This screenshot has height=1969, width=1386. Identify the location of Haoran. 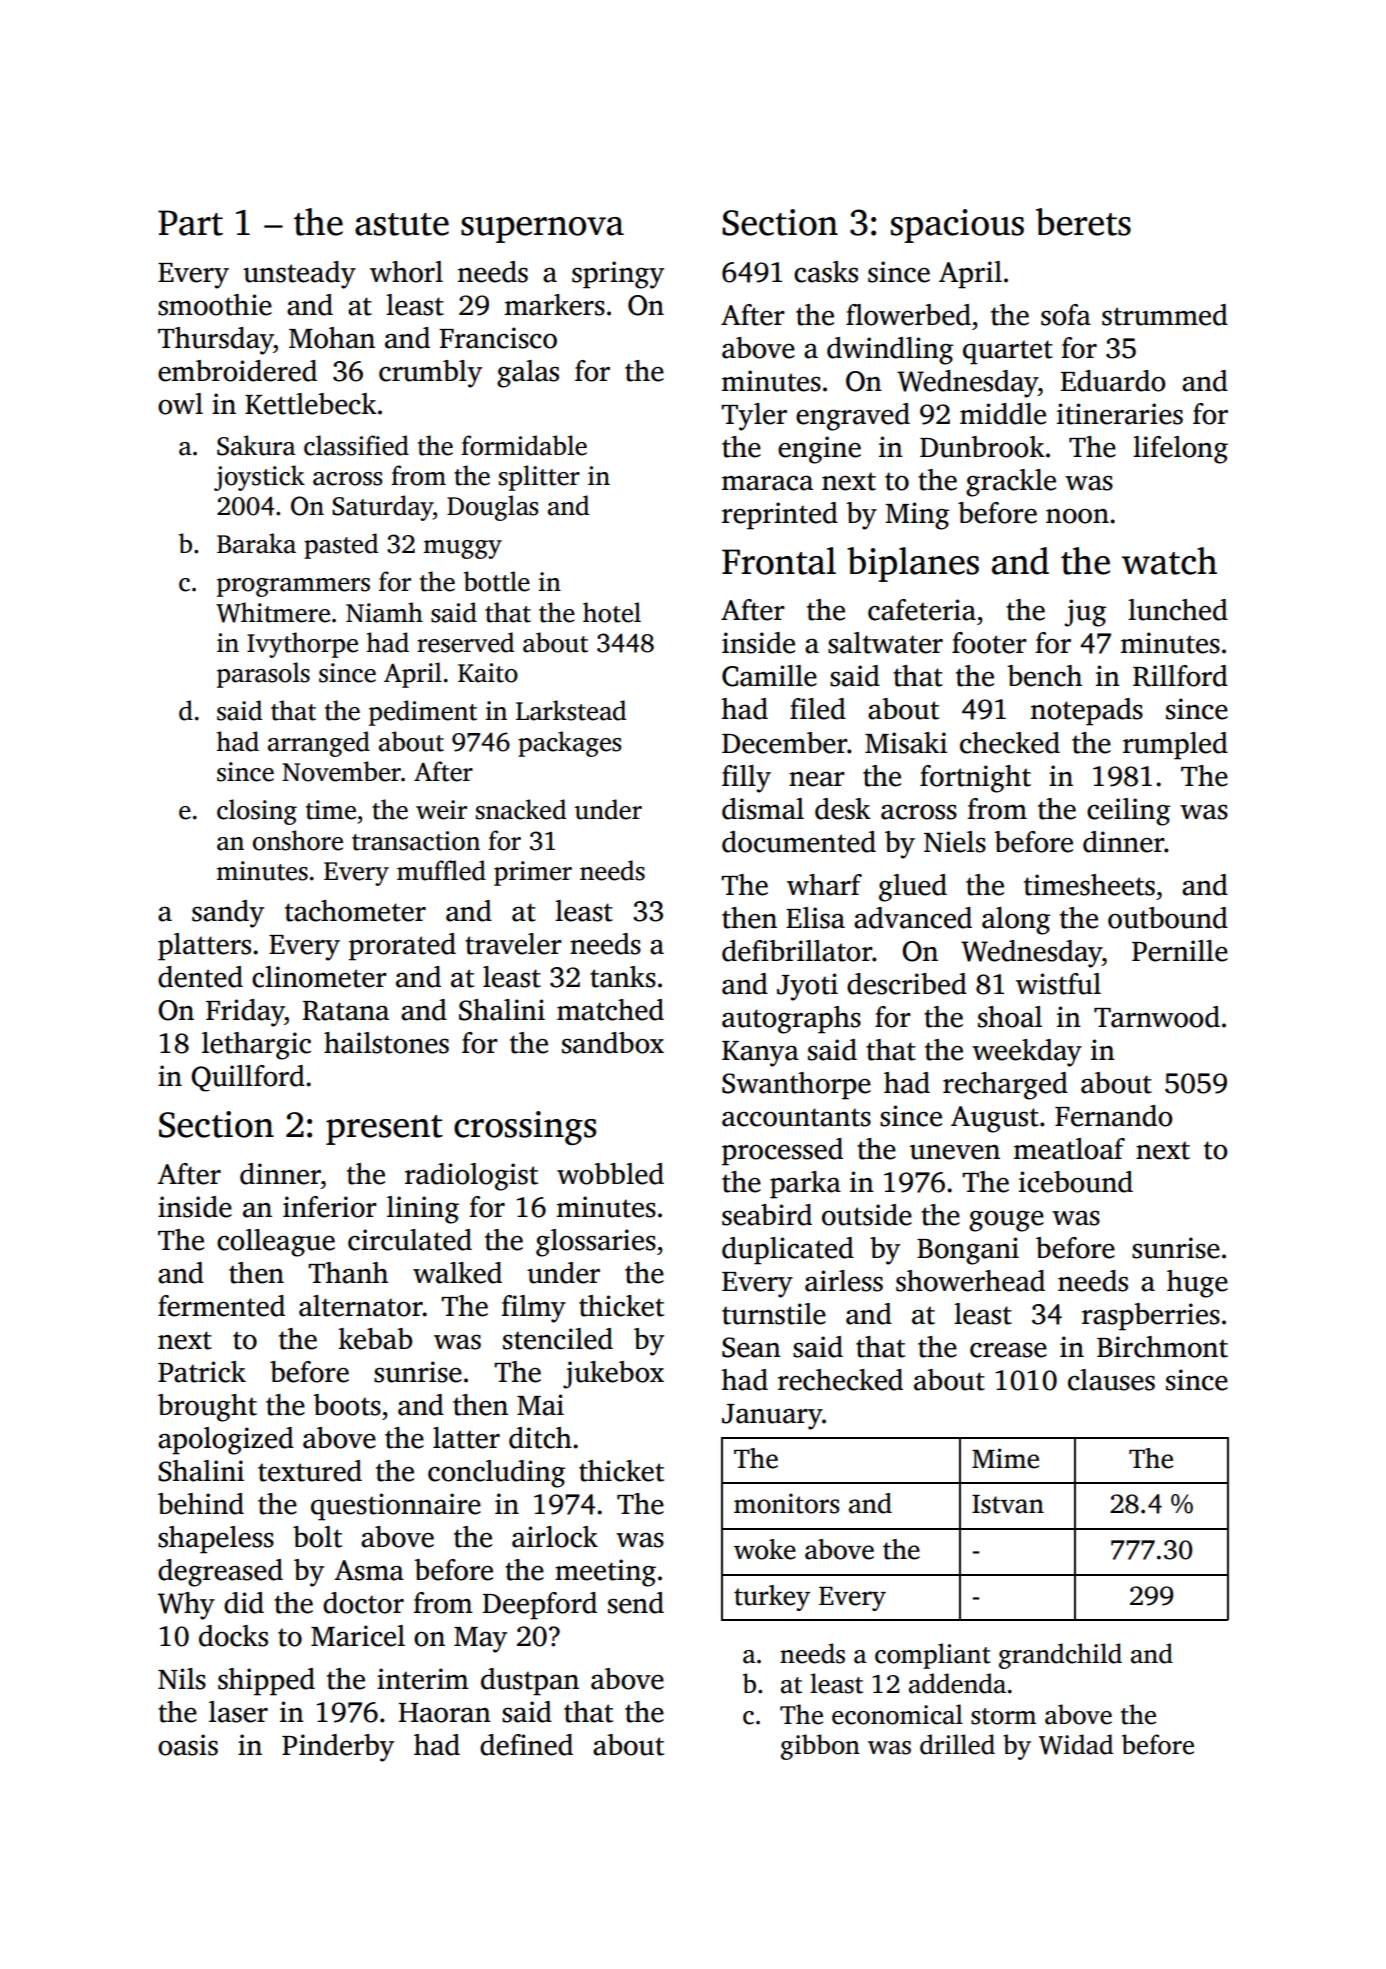
(445, 1713).
